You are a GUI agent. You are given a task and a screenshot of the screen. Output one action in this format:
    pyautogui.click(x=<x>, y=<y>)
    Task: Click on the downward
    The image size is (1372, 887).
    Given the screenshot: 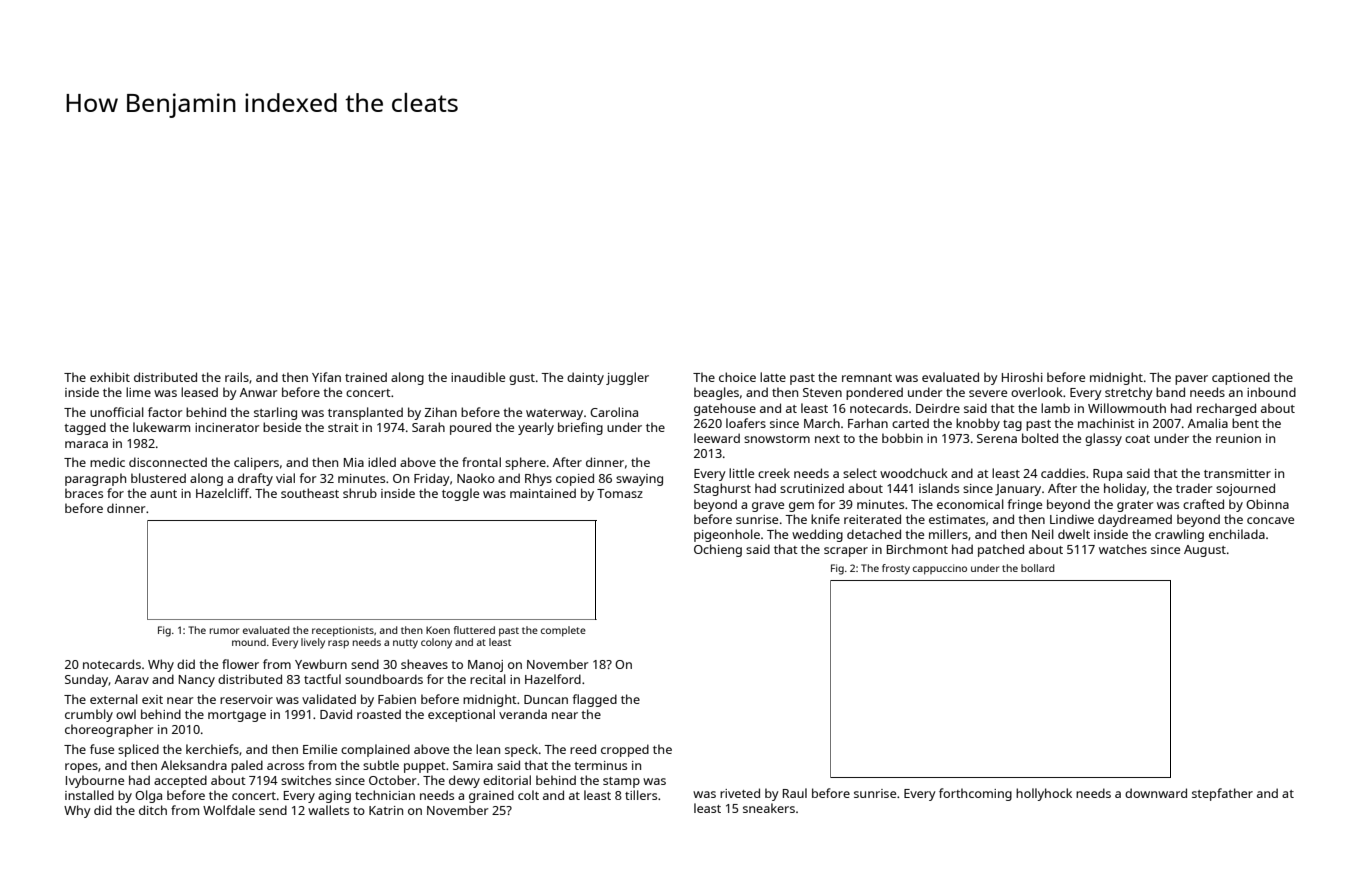 What is the action you would take?
    pyautogui.click(x=1156, y=793)
